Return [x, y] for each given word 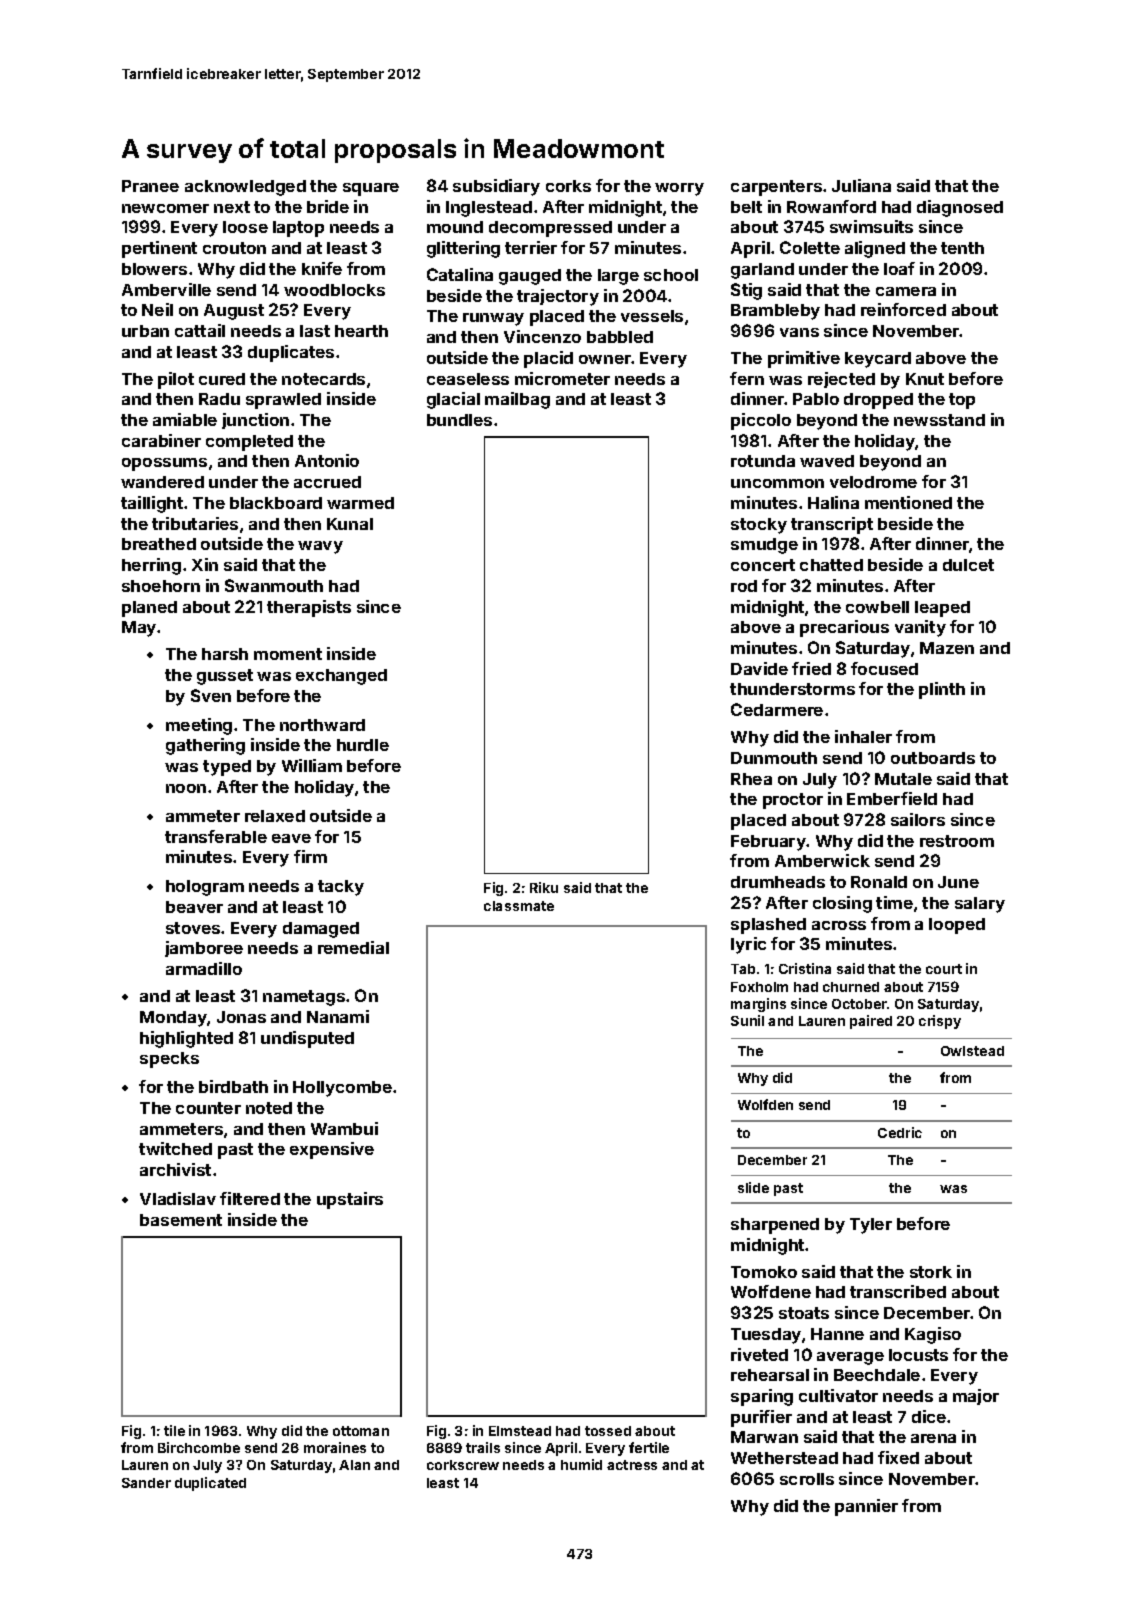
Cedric [900, 1132]
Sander [146, 1483]
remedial [353, 947]
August [234, 312]
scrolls [807, 1479]
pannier [866, 1507]
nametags [304, 998]
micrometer [562, 378]
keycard [878, 360]
